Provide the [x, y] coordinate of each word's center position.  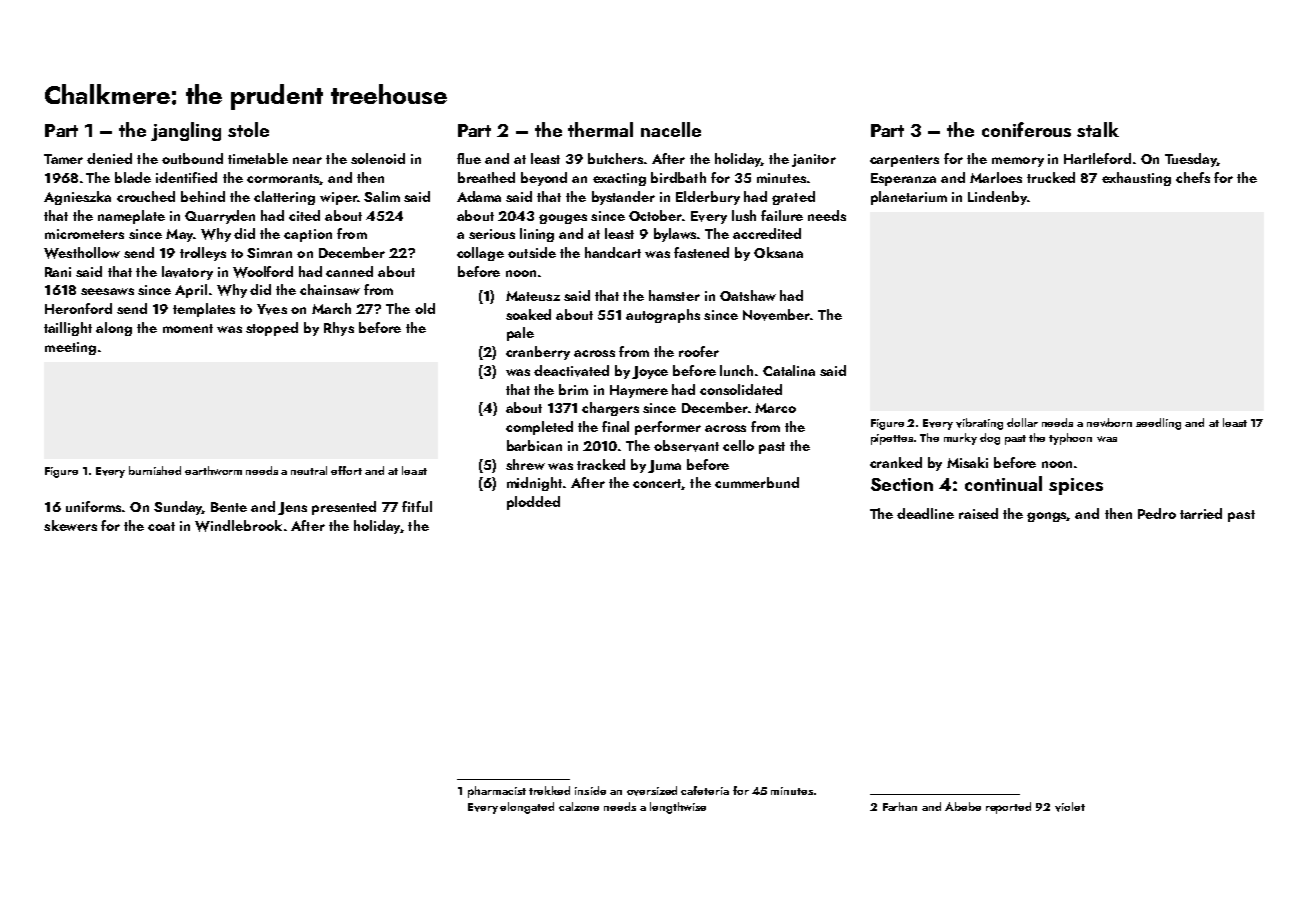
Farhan [900, 806]
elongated [527, 808]
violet [1070, 807]
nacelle [671, 129]
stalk [1098, 129]
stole [248, 129]
